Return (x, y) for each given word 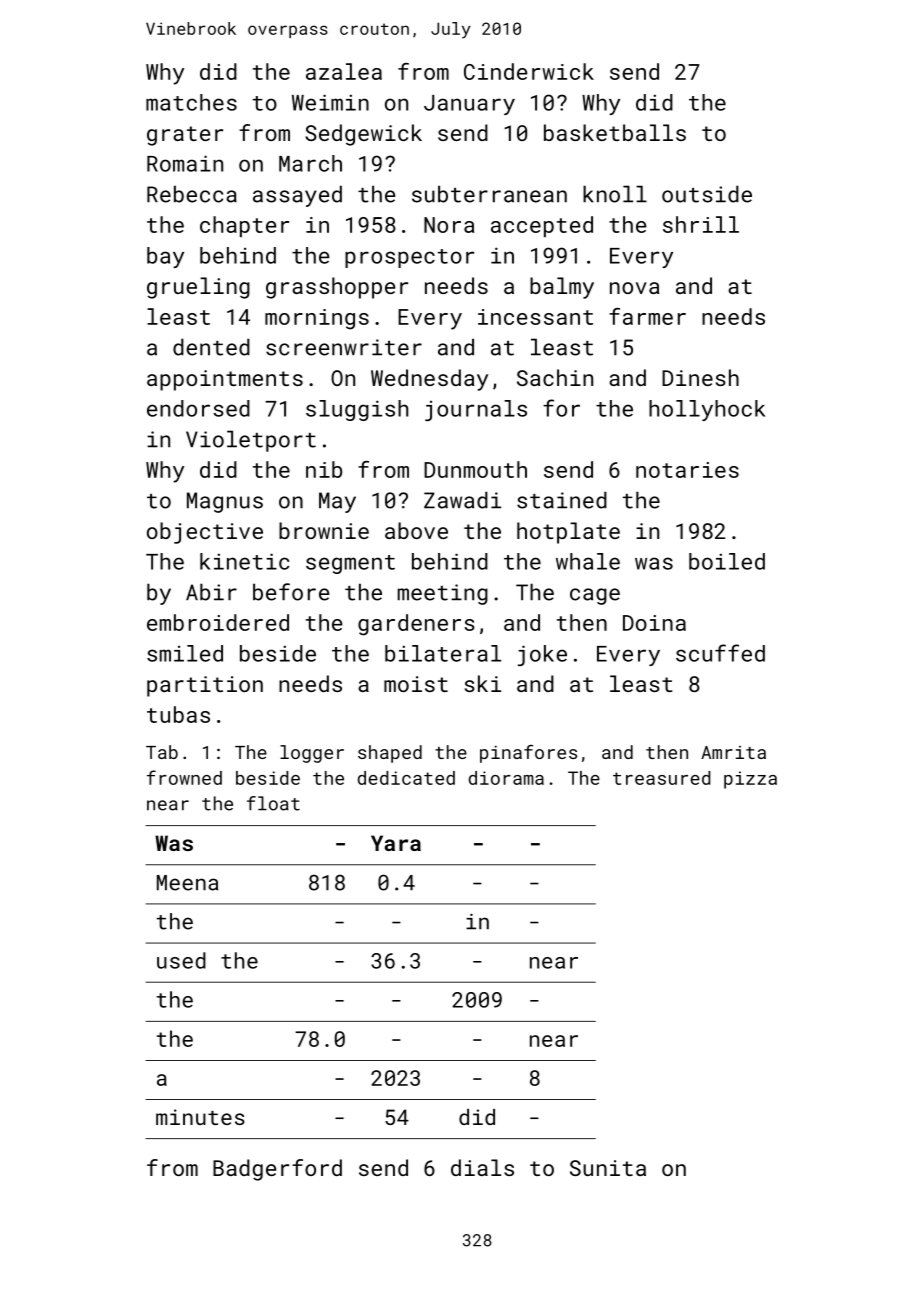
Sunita (608, 1168)
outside (707, 194)
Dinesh (700, 377)
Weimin (330, 102)
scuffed (720, 653)
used (181, 960)
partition (205, 686)
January (469, 105)
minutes (200, 1117)
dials (482, 1167)
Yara (396, 843)
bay (165, 257)
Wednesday (429, 380)
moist (416, 684)
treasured (661, 778)
